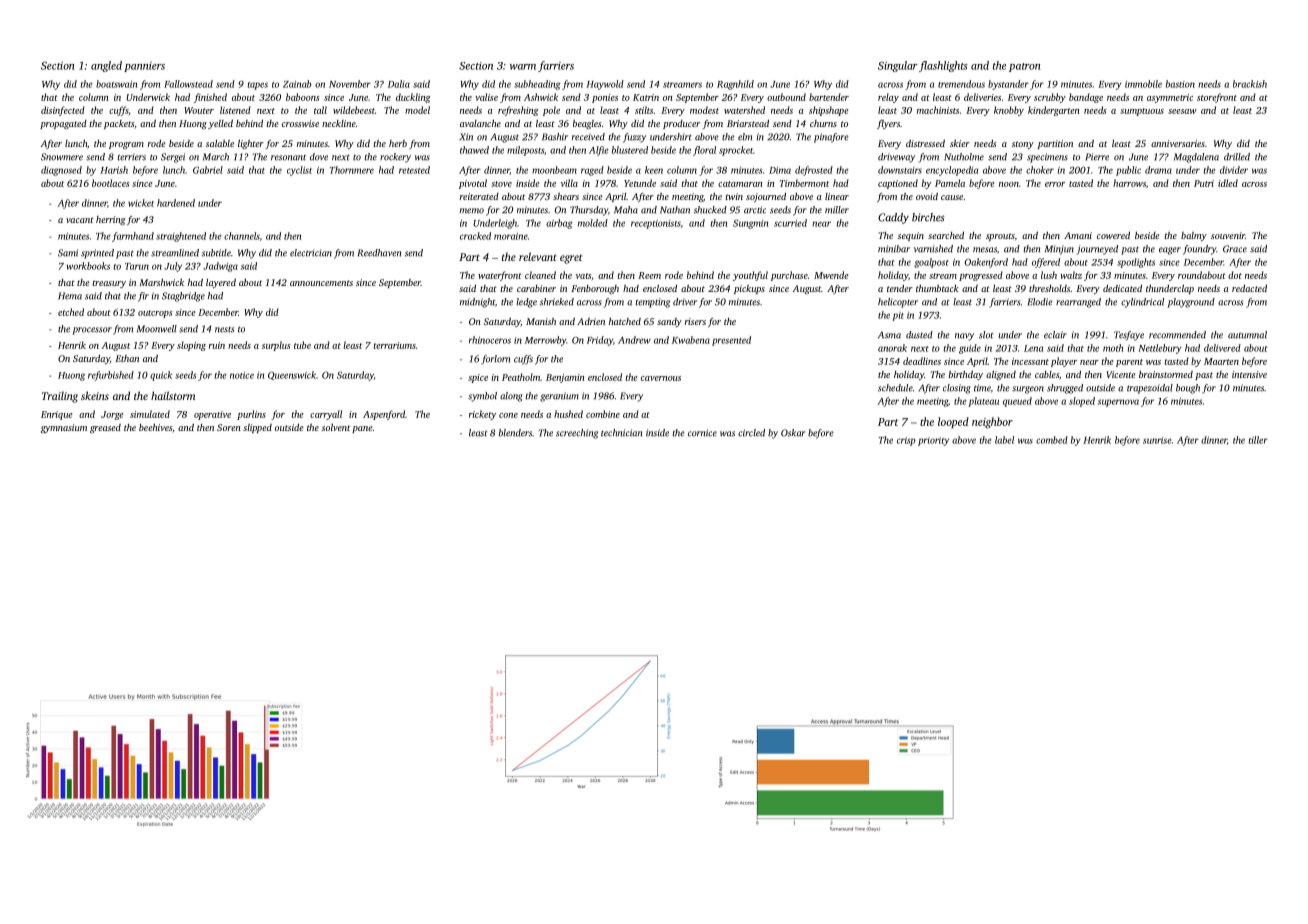 The height and width of the screenshot is (924, 1308). Describe the element at coordinates (311, 253) in the screenshot. I see `electrician` at that location.
